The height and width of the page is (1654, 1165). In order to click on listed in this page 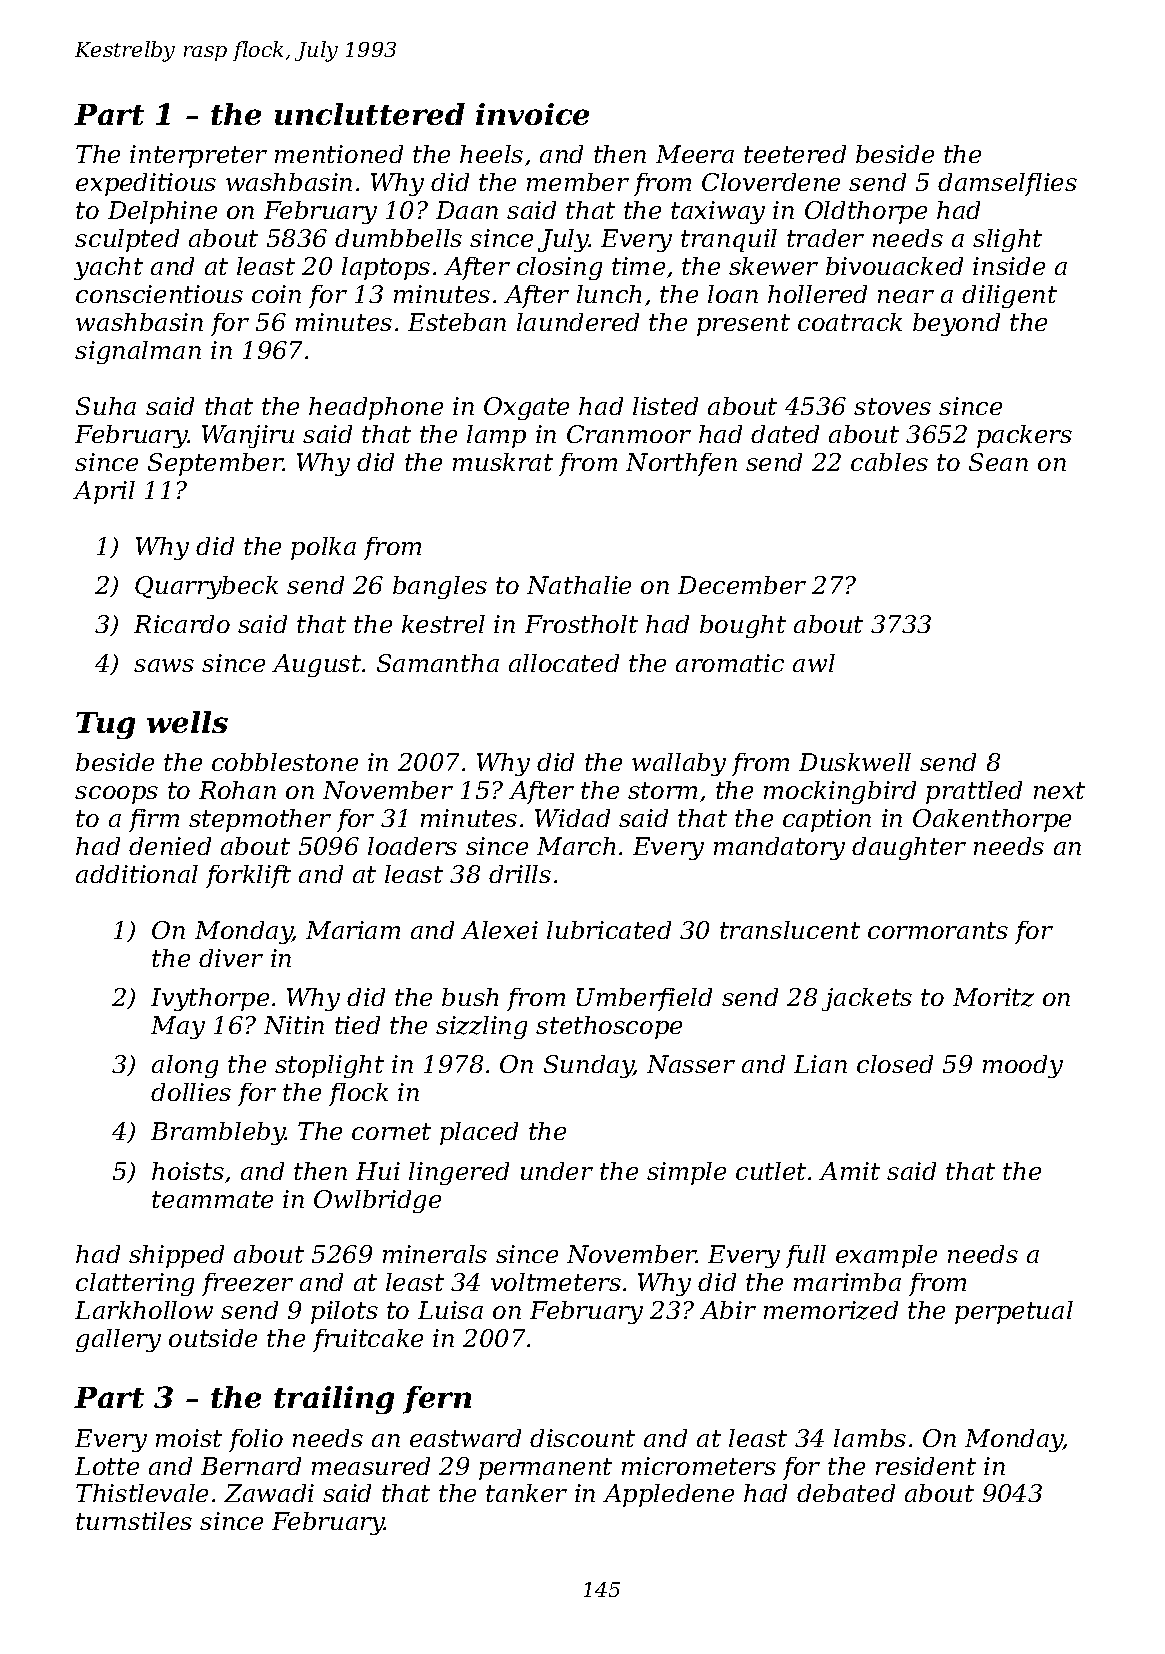, I will do `click(665, 406)`.
